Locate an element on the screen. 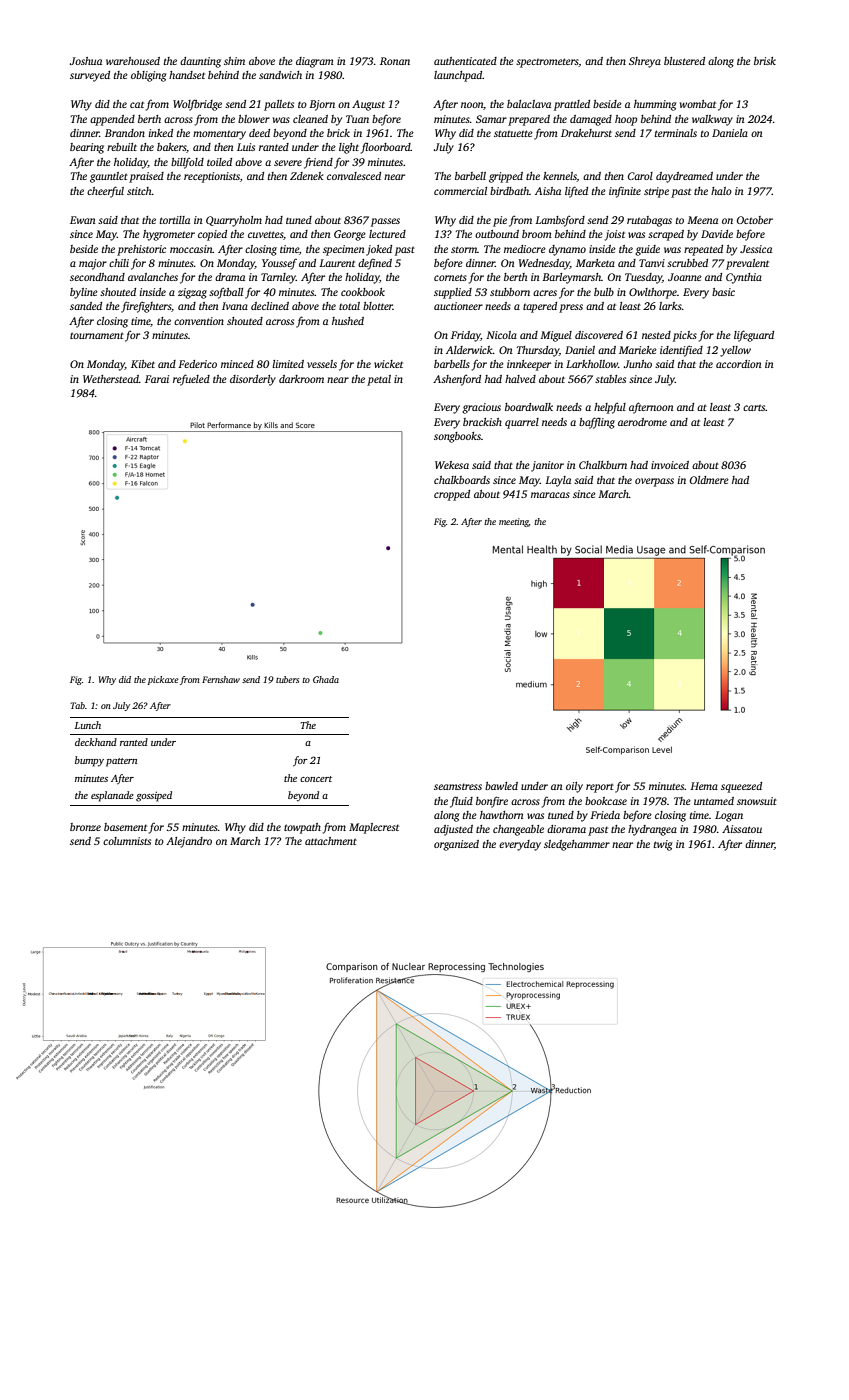 The height and width of the screenshot is (1400, 849). brisk is located at coordinates (765, 61).
